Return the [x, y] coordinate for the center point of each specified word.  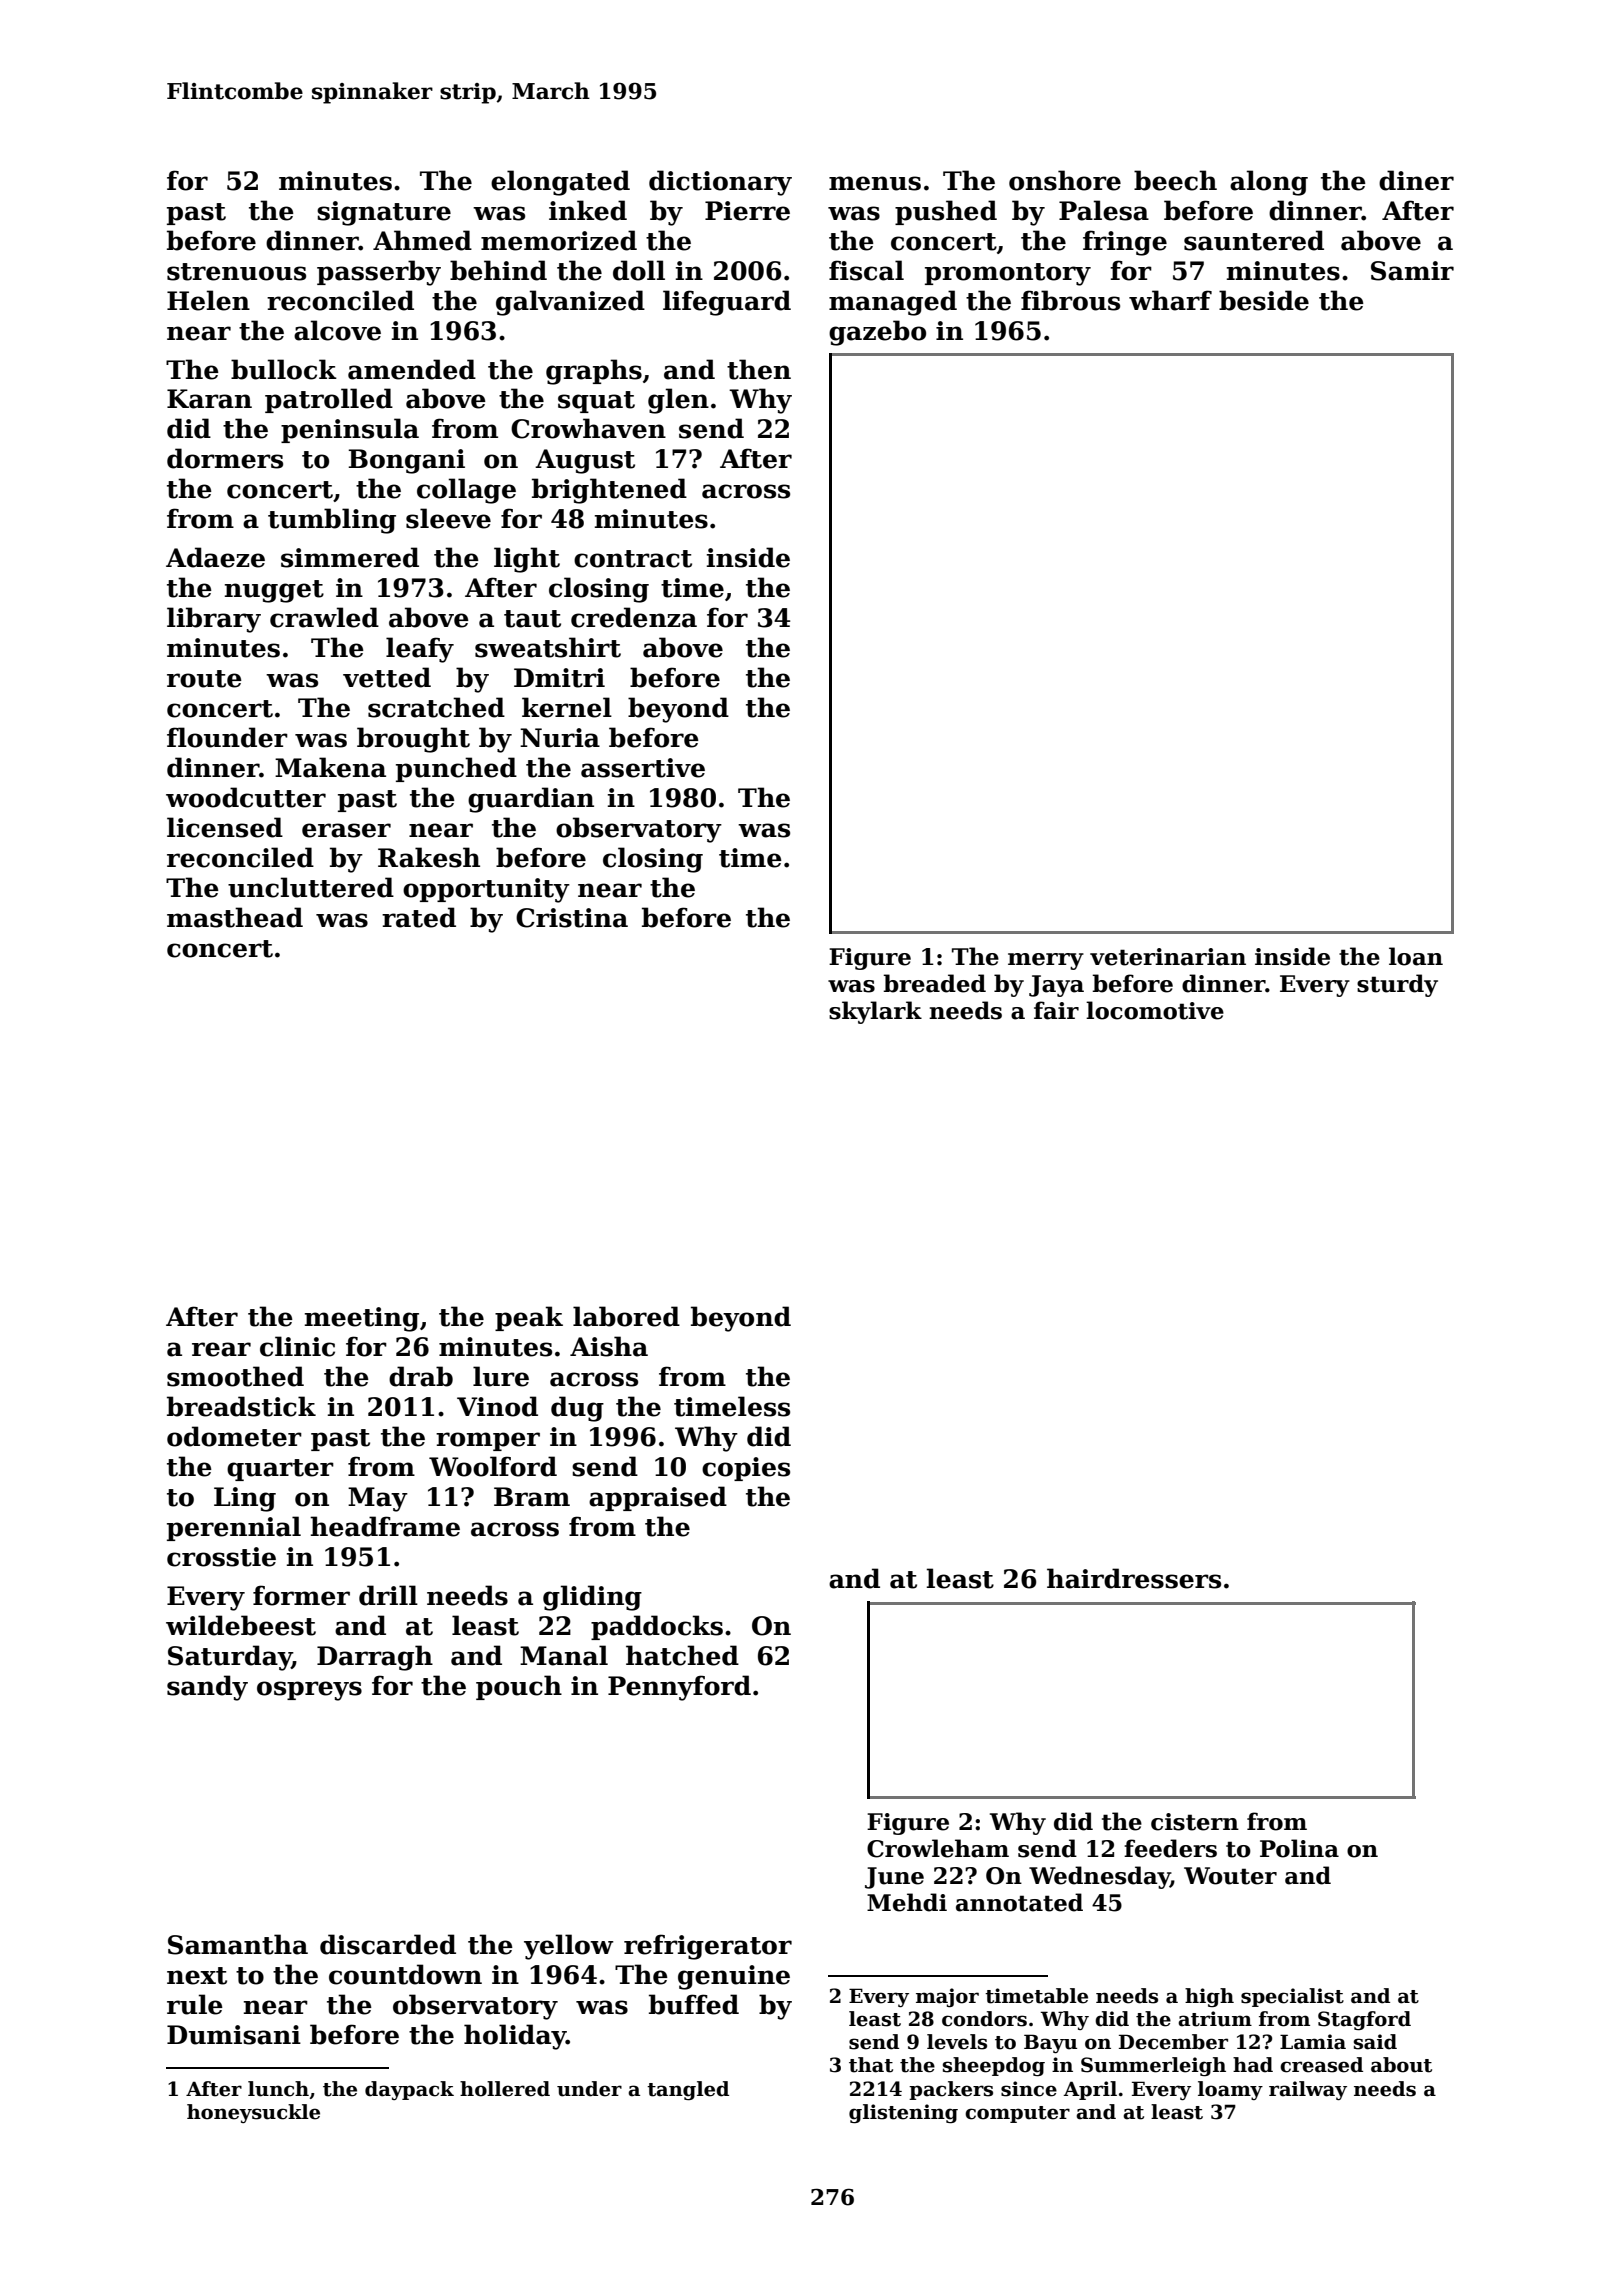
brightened [609, 491]
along [1269, 183]
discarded [388, 1944]
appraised [658, 1498]
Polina [1299, 1848]
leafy [420, 650]
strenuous [236, 272]
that [871, 2065]
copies [746, 1469]
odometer [234, 1436]
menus [875, 183]
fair [1056, 1010]
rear [221, 1349]
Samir [1412, 271]
